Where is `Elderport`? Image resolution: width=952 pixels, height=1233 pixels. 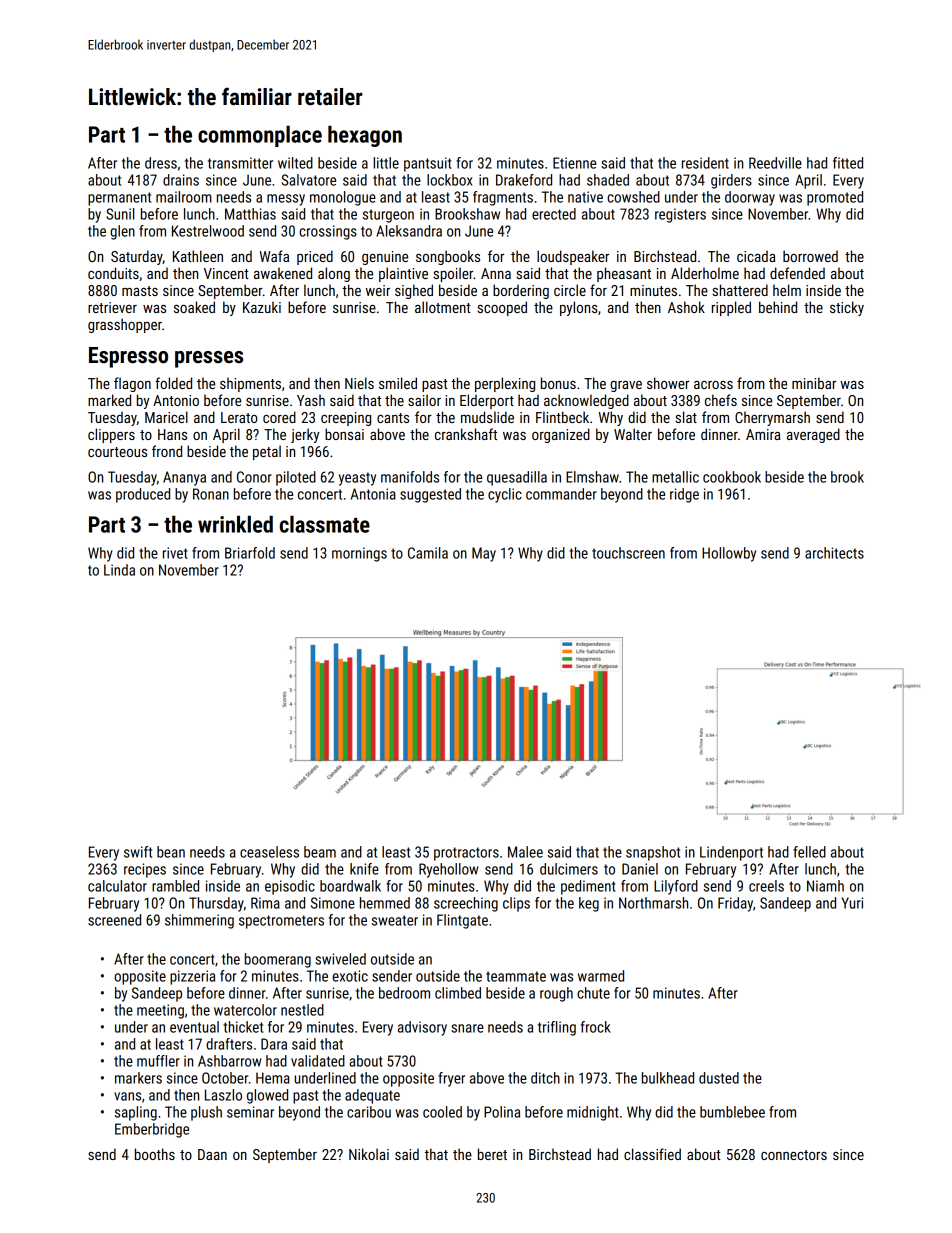
Elderport is located at coordinates (487, 401).
